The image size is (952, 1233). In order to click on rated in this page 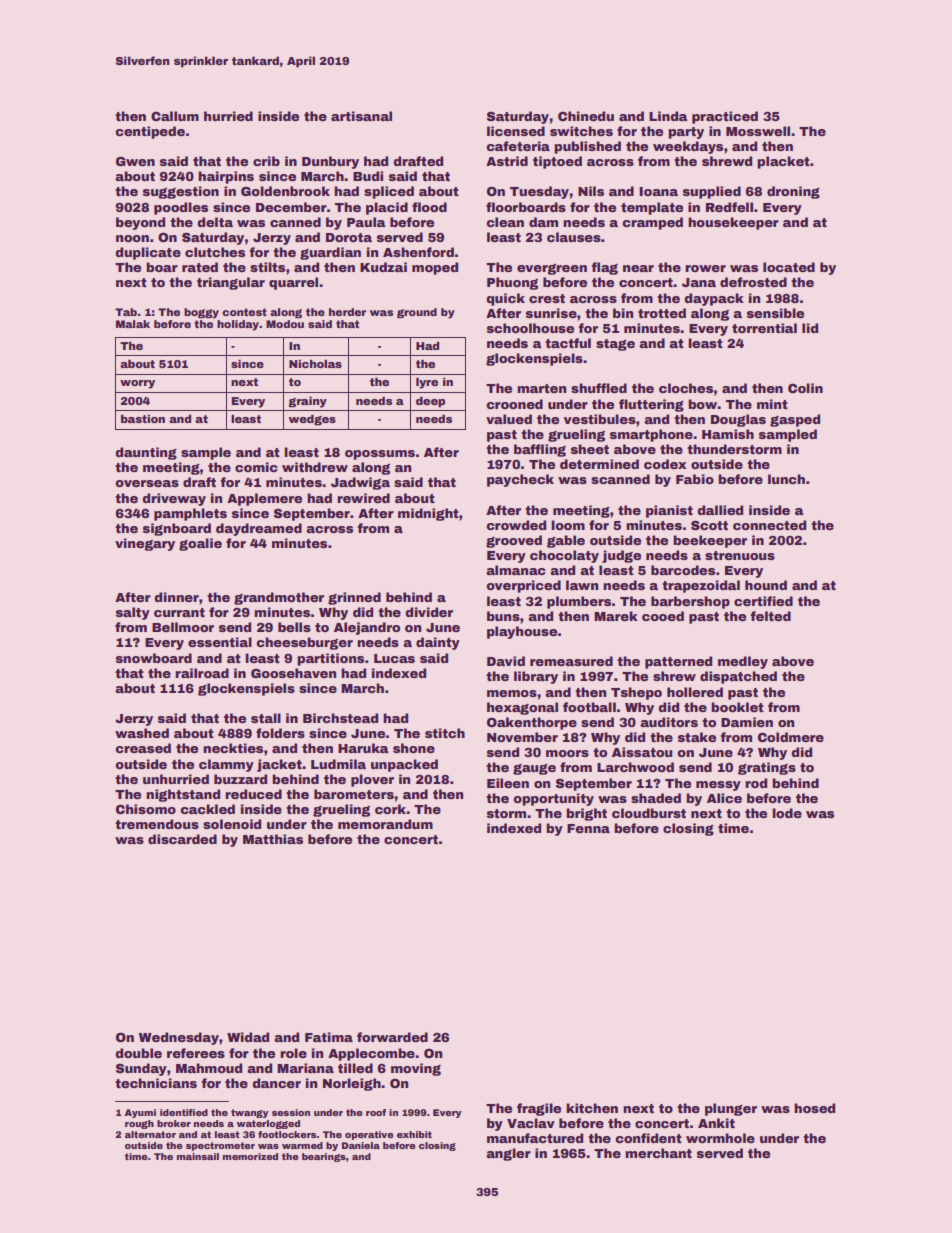, I will do `click(200, 267)`.
